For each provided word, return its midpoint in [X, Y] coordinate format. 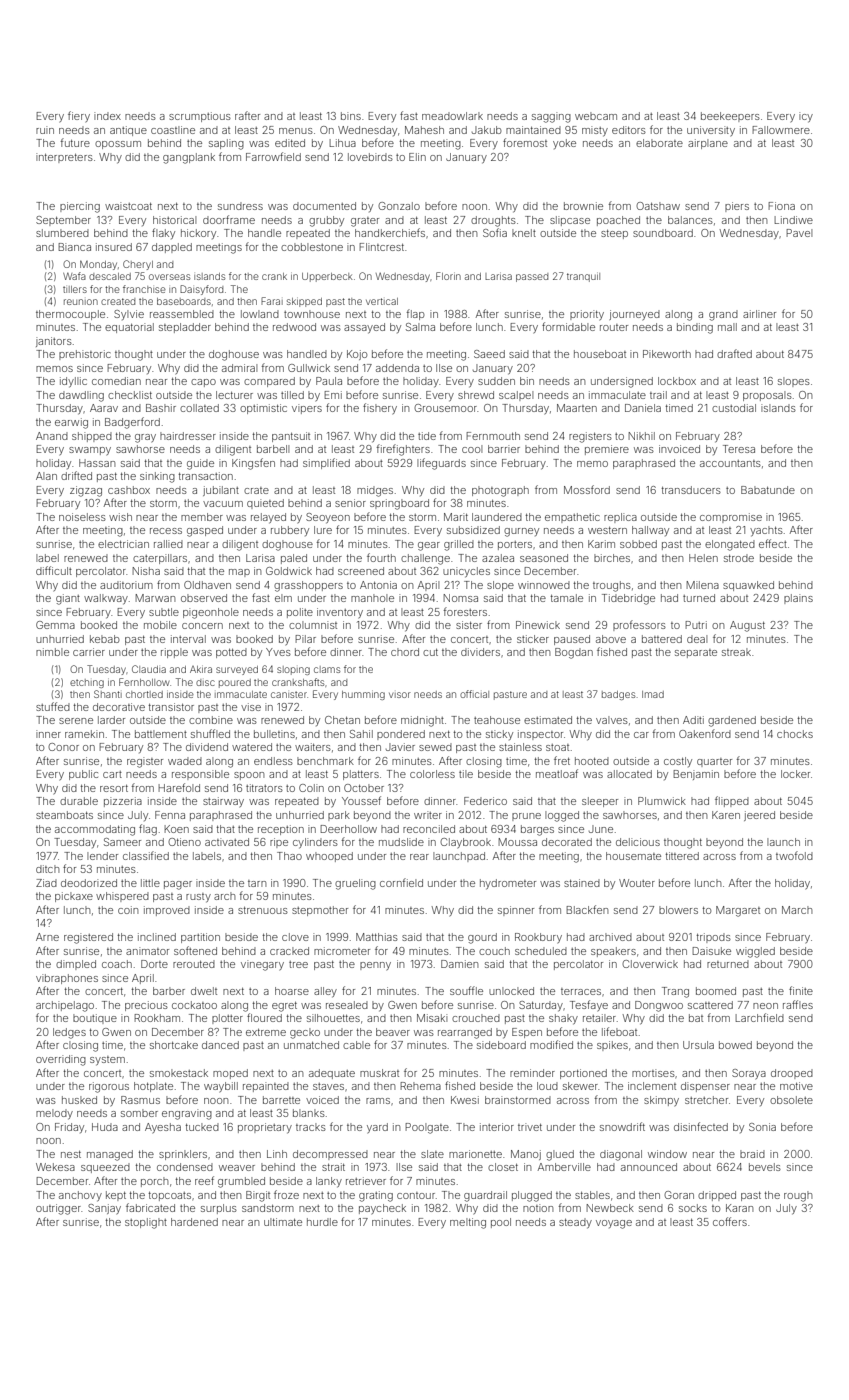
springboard [399, 504]
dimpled [76, 965]
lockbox [677, 381]
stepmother [320, 911]
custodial [734, 408]
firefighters [403, 450]
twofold [794, 855]
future [75, 142]
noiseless [82, 517]
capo [203, 383]
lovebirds [370, 157]
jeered [759, 816]
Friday [69, 1128]
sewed [435, 747]
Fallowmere [781, 130]
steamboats [64, 815]
